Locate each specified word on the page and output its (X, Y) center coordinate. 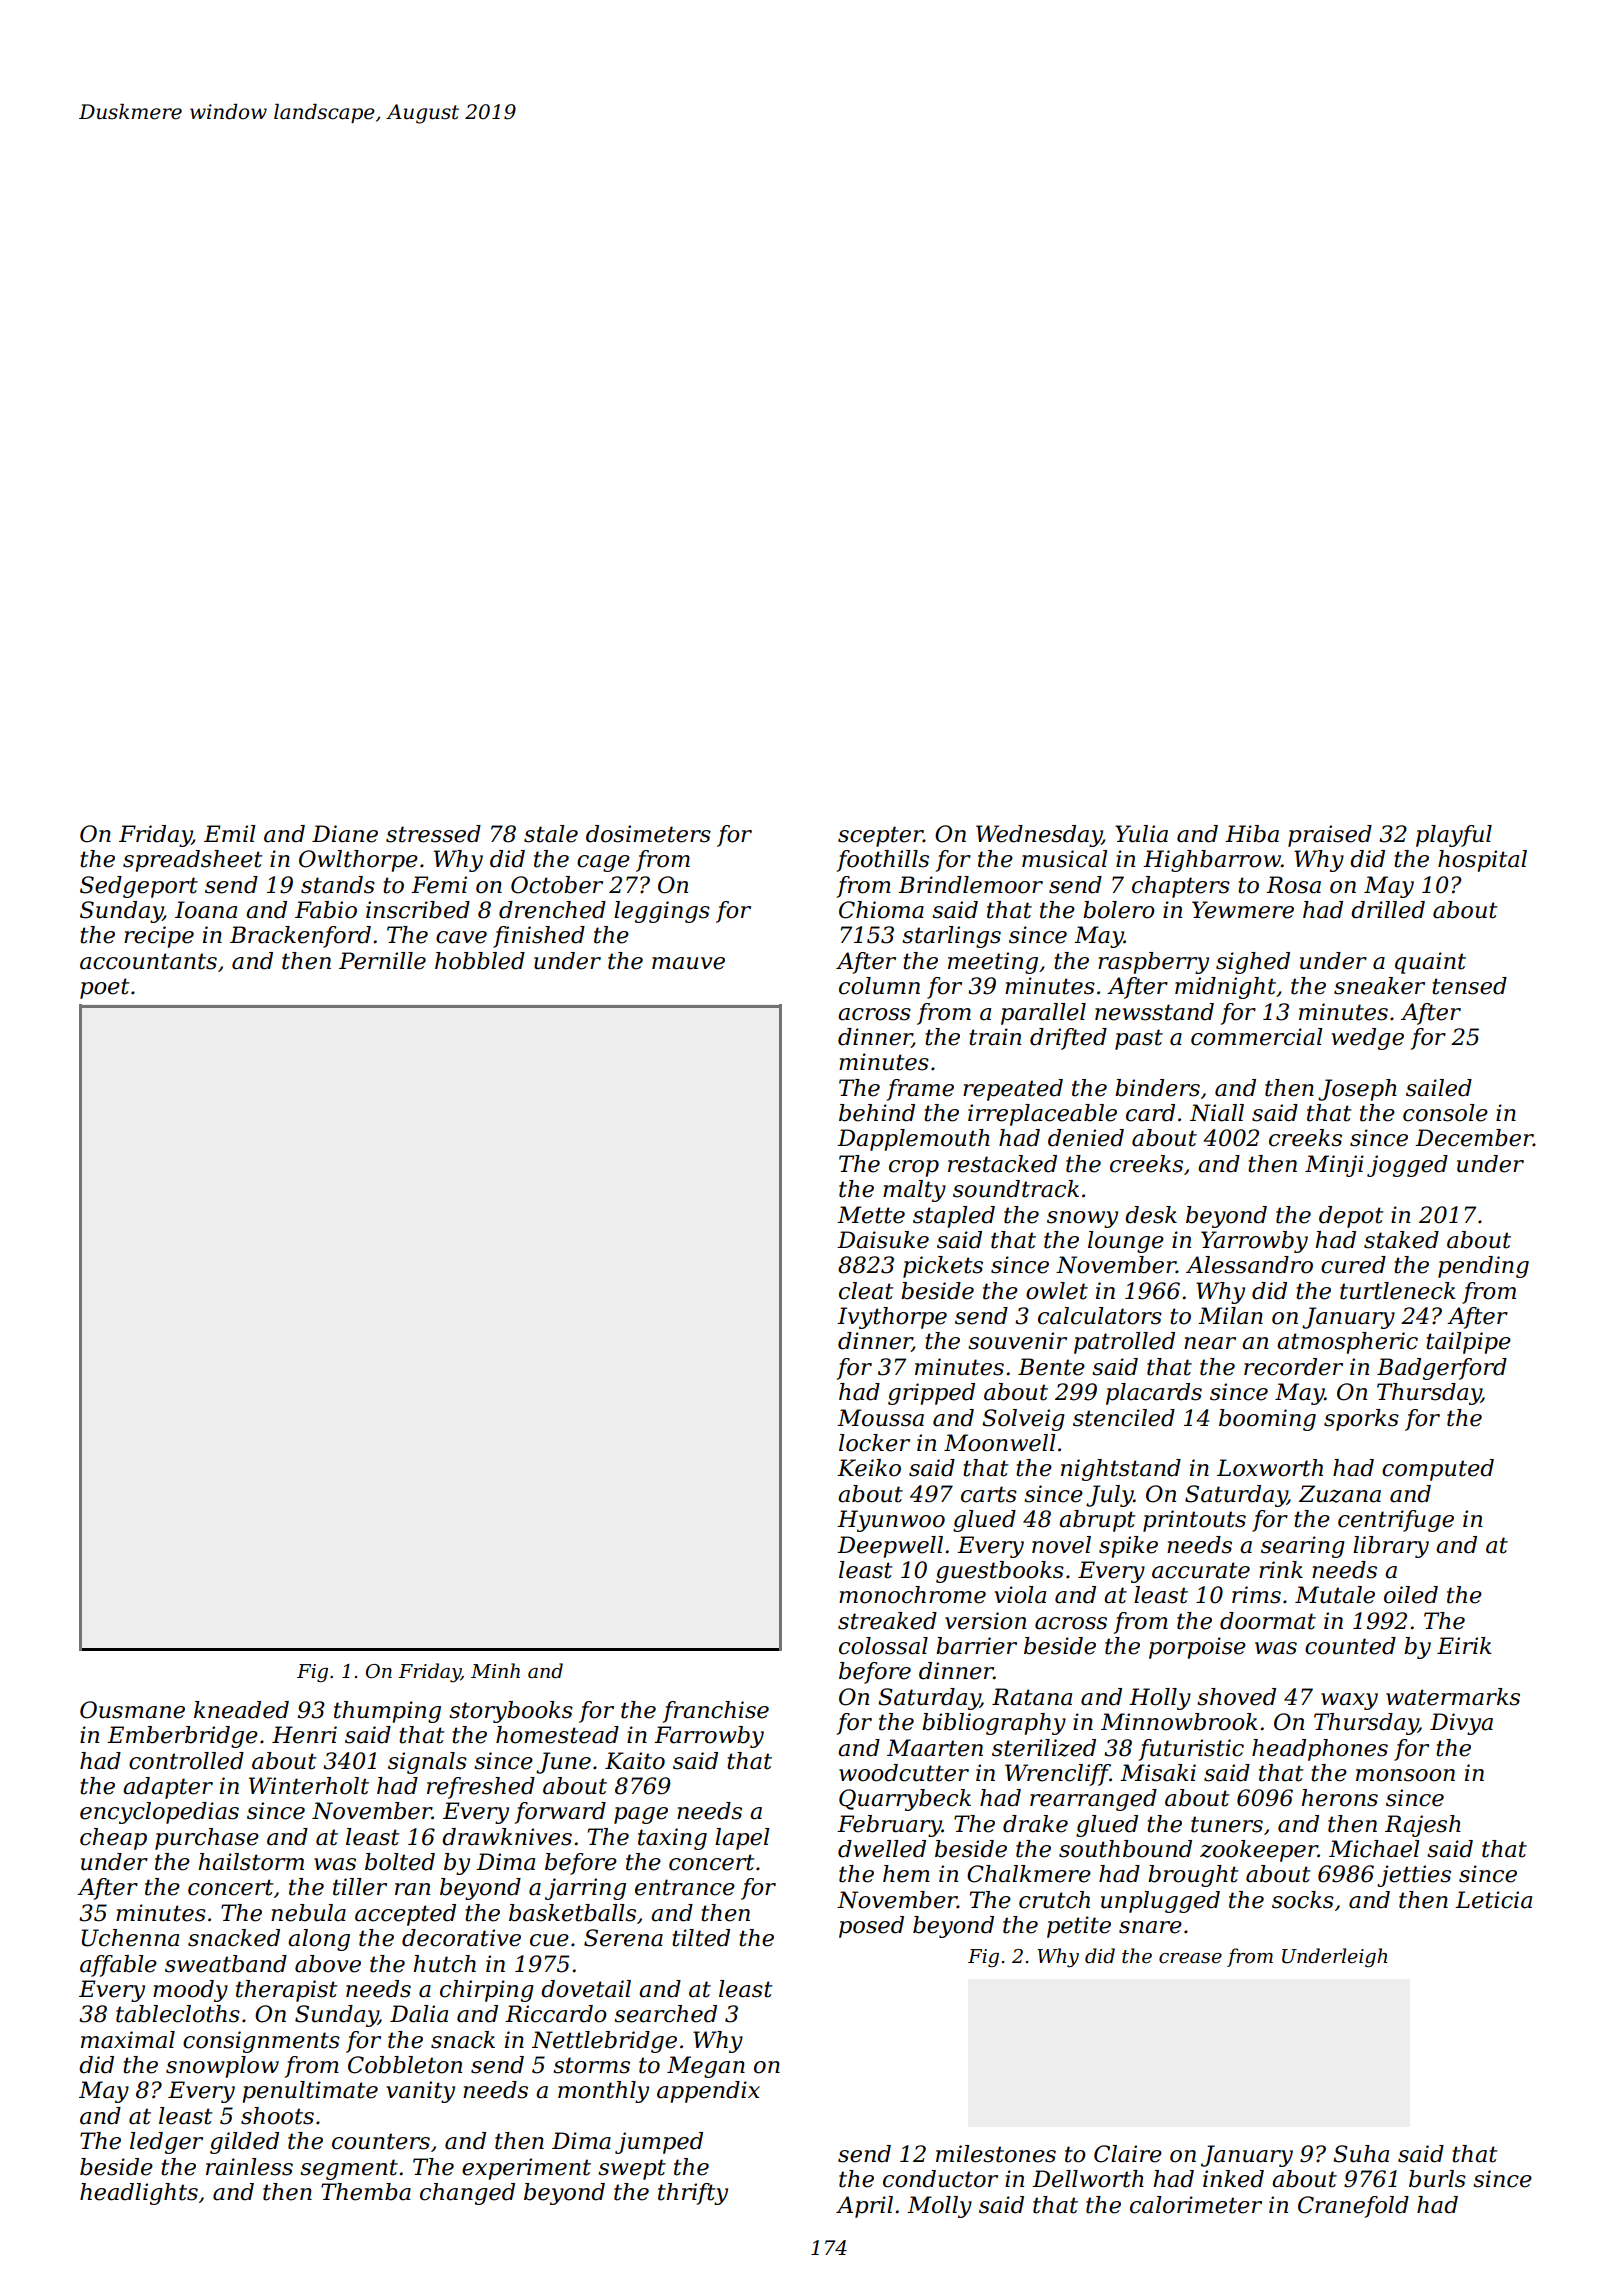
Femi (439, 885)
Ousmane (132, 1710)
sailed (1439, 1088)
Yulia (1141, 834)
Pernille (382, 961)
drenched (552, 910)
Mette (871, 1215)
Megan (706, 2067)
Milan (1230, 1316)
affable (118, 1966)
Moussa (880, 1418)
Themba (366, 2192)
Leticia (1493, 1900)
